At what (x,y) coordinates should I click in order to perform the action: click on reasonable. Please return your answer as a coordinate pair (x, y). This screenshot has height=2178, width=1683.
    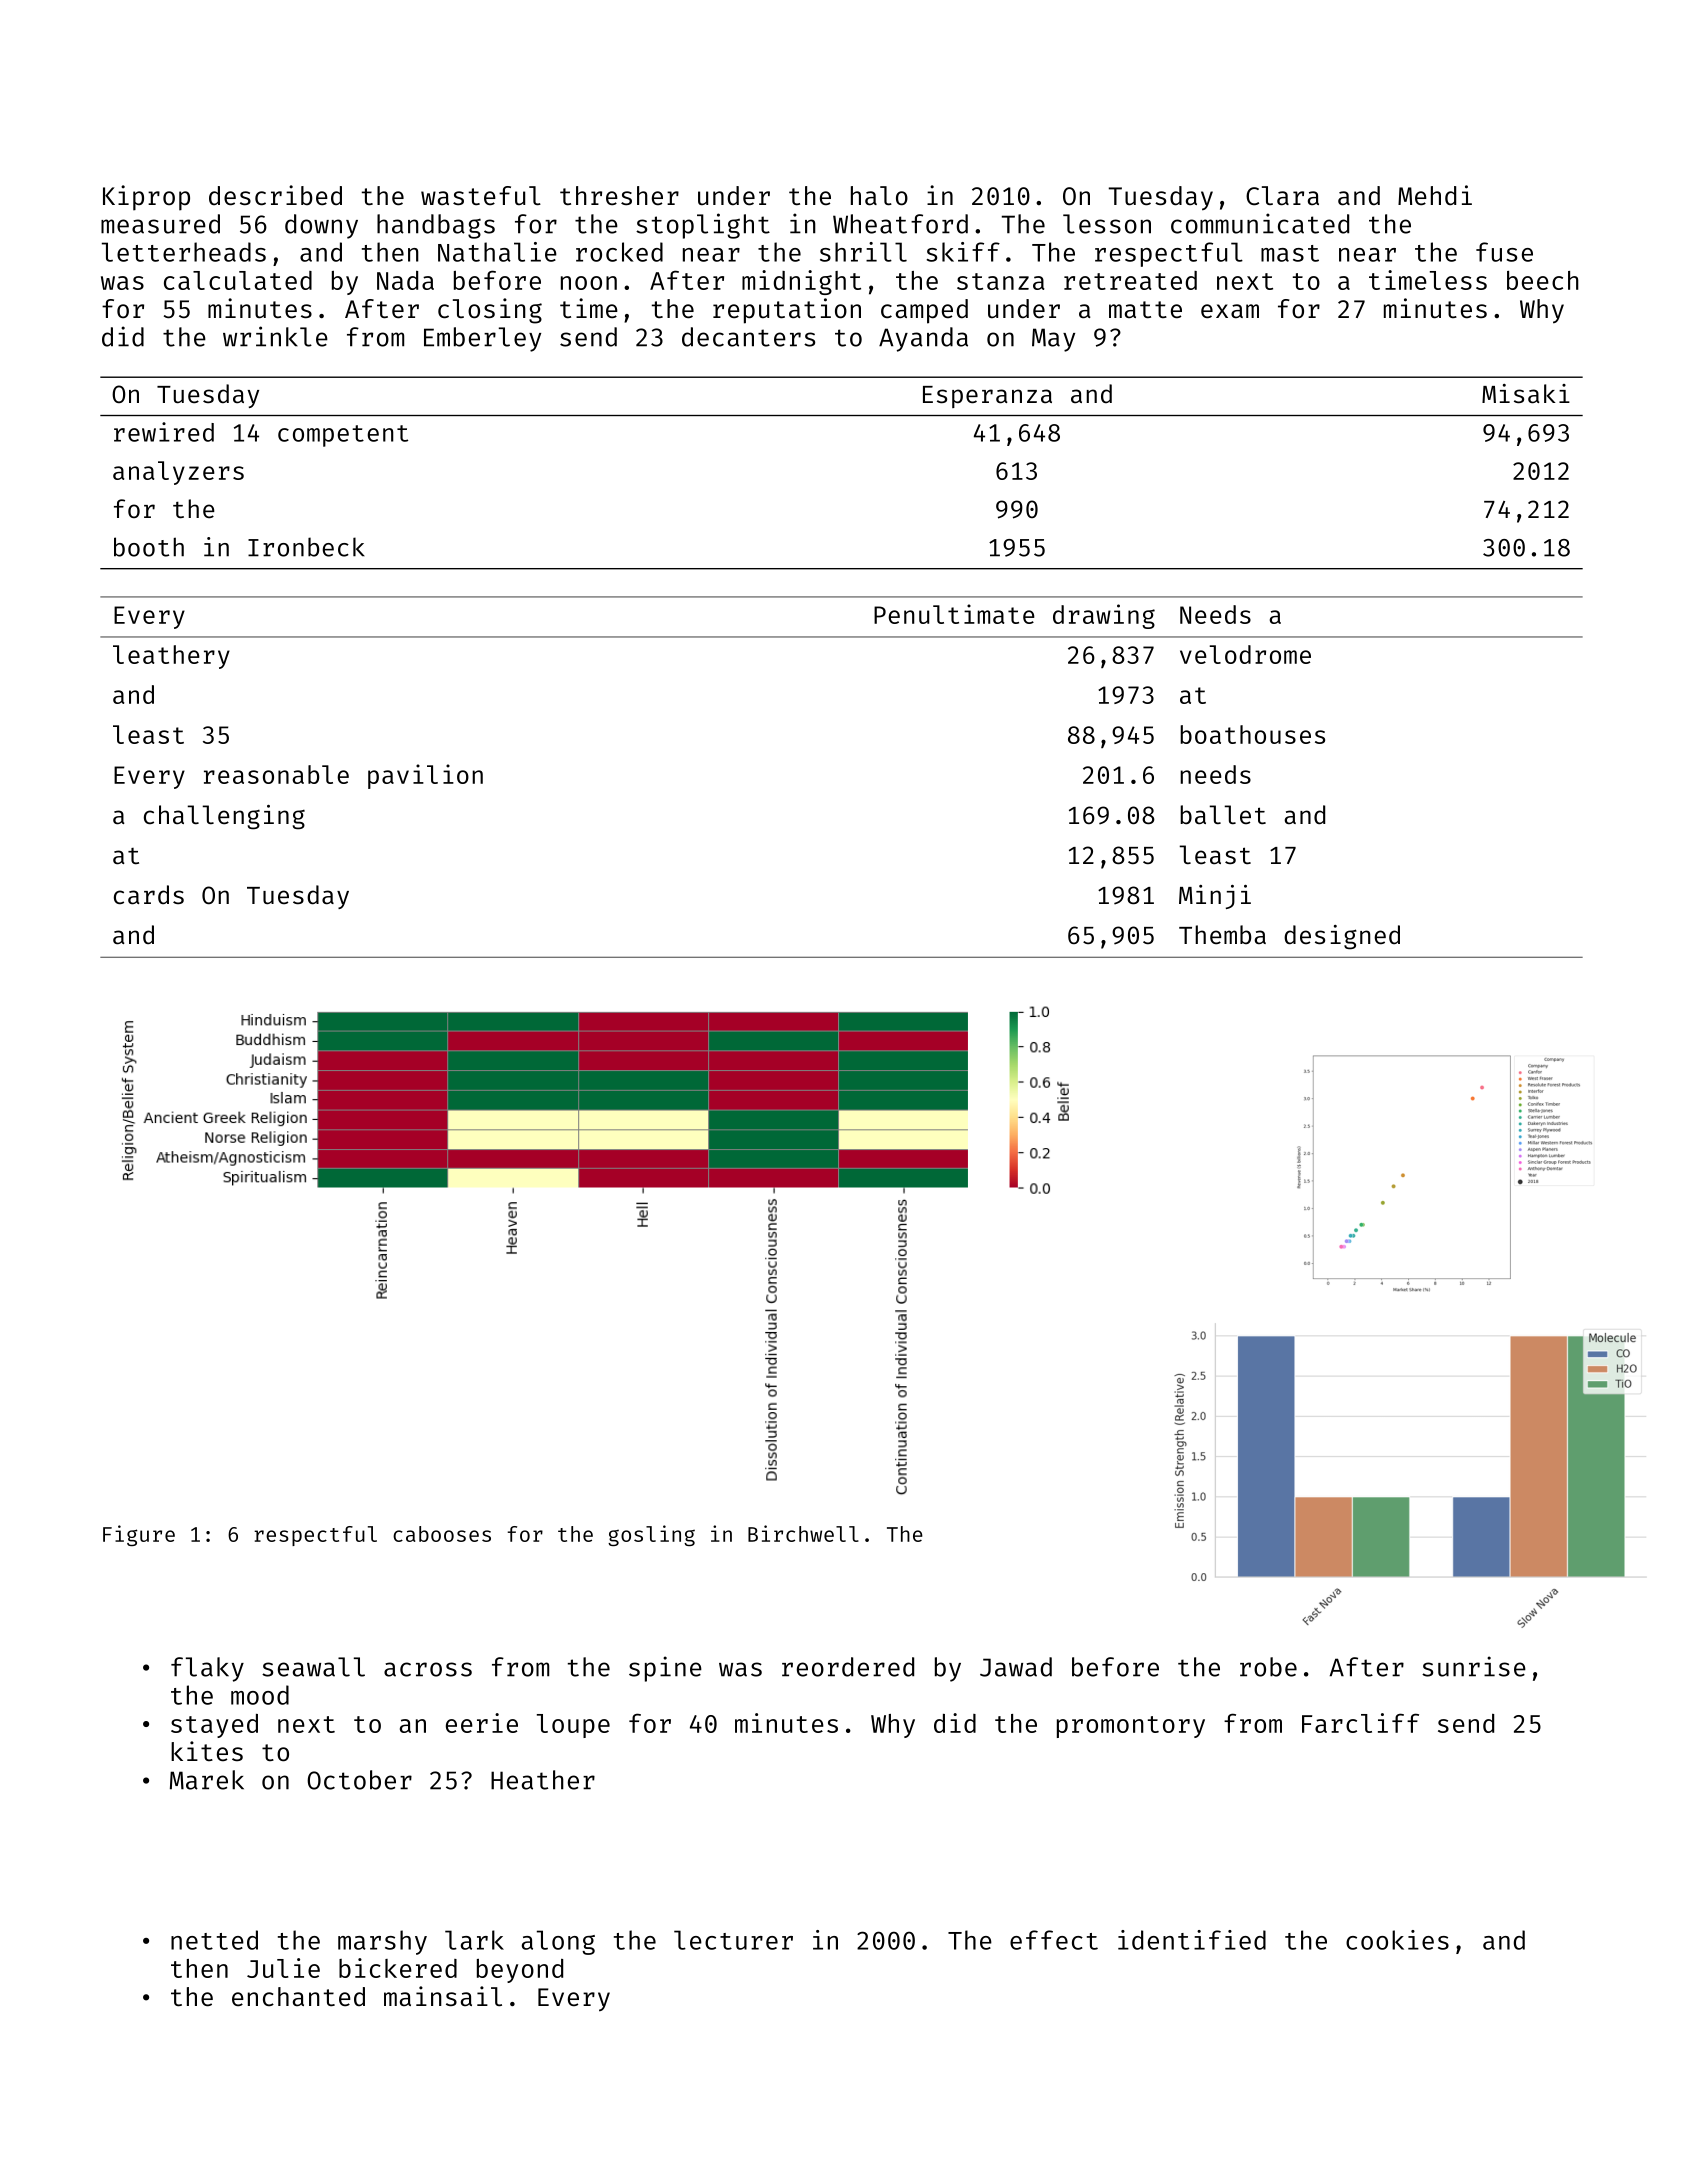
    Looking at the image, I should click on (276, 774).
